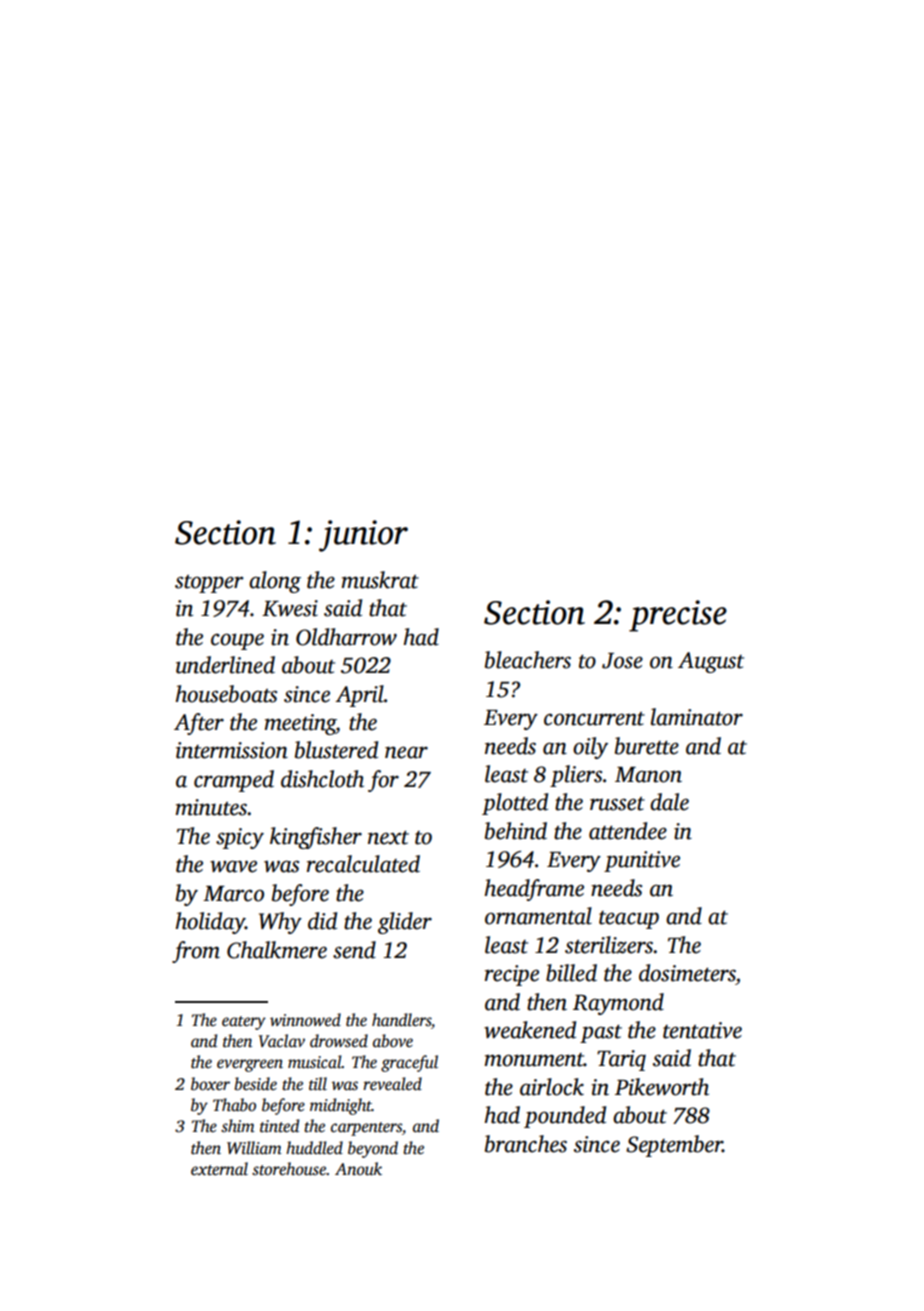  What do you see at coordinates (380, 580) in the document?
I see `muskrat` at bounding box center [380, 580].
